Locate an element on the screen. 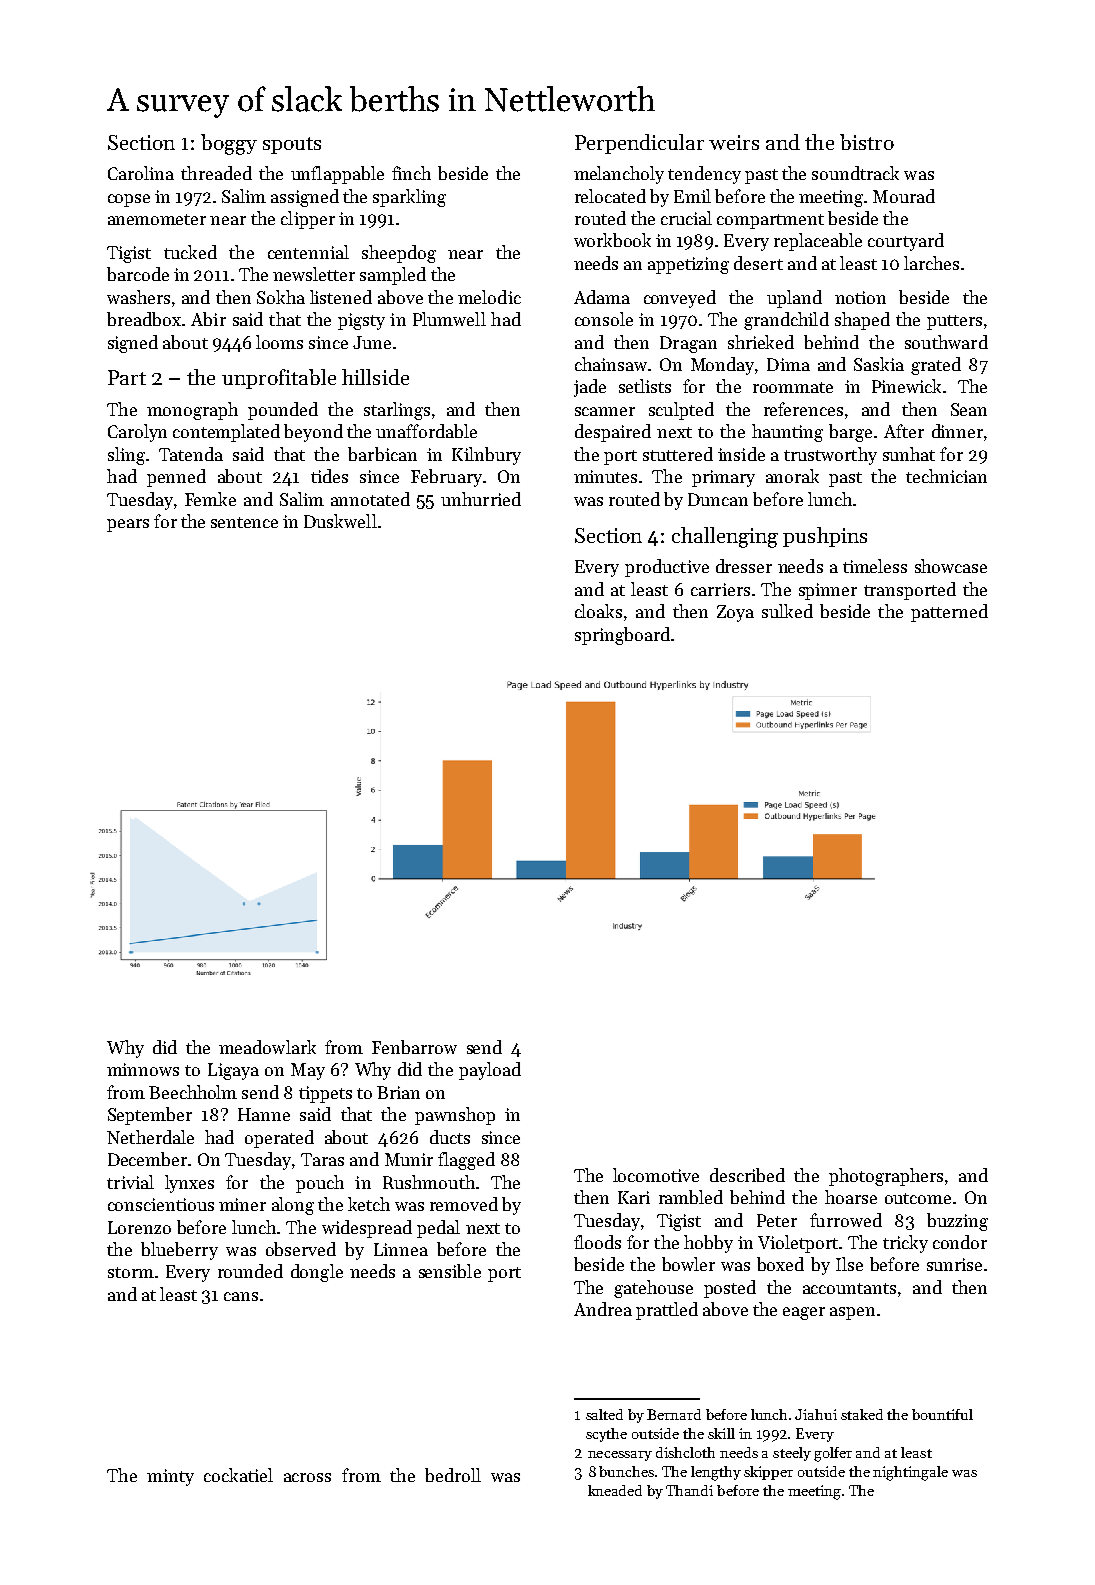  bistro is located at coordinates (867, 142).
